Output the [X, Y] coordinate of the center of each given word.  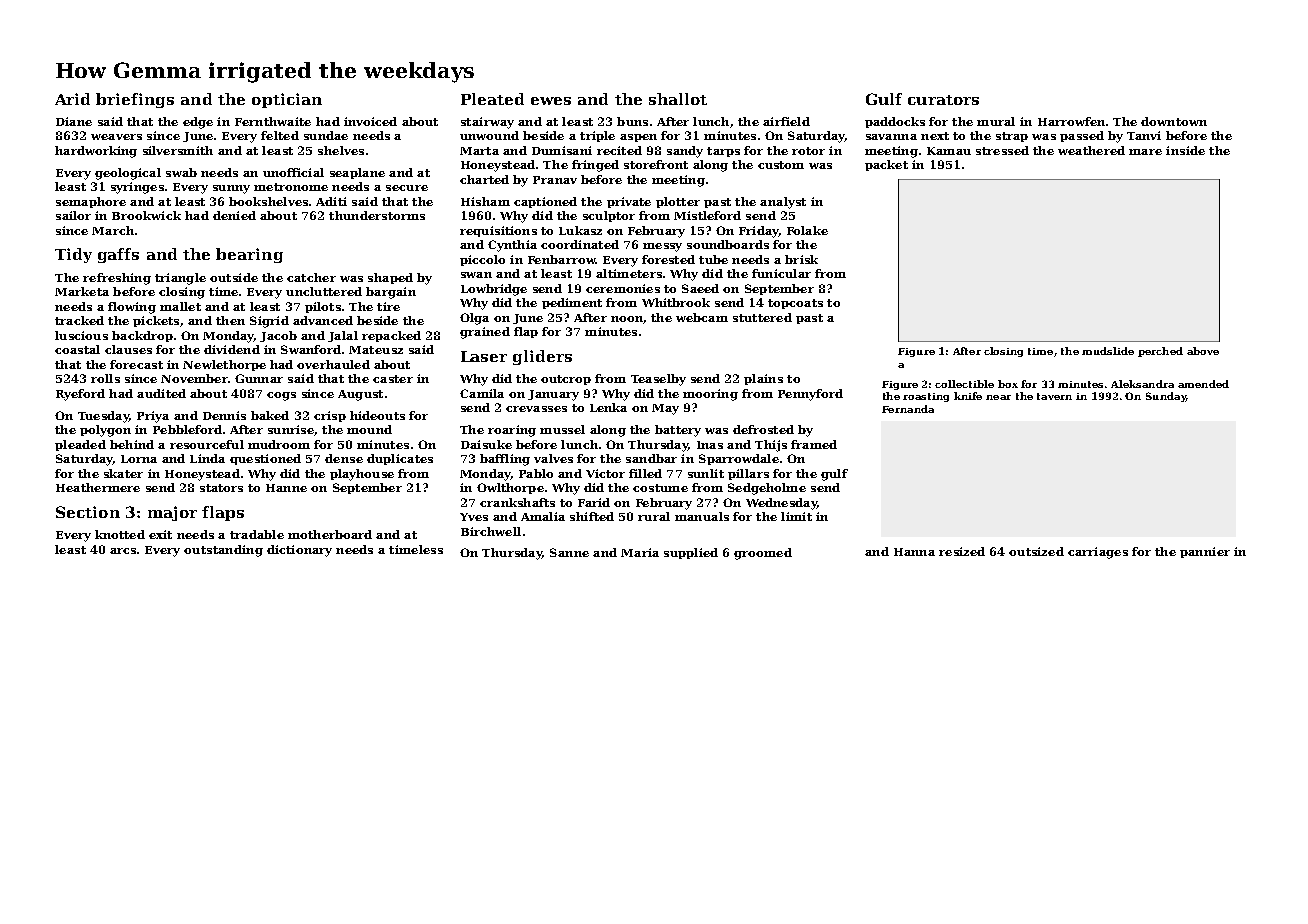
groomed [763, 554]
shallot [678, 99]
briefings [135, 100]
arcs [123, 551]
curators [943, 100]
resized [962, 551]
